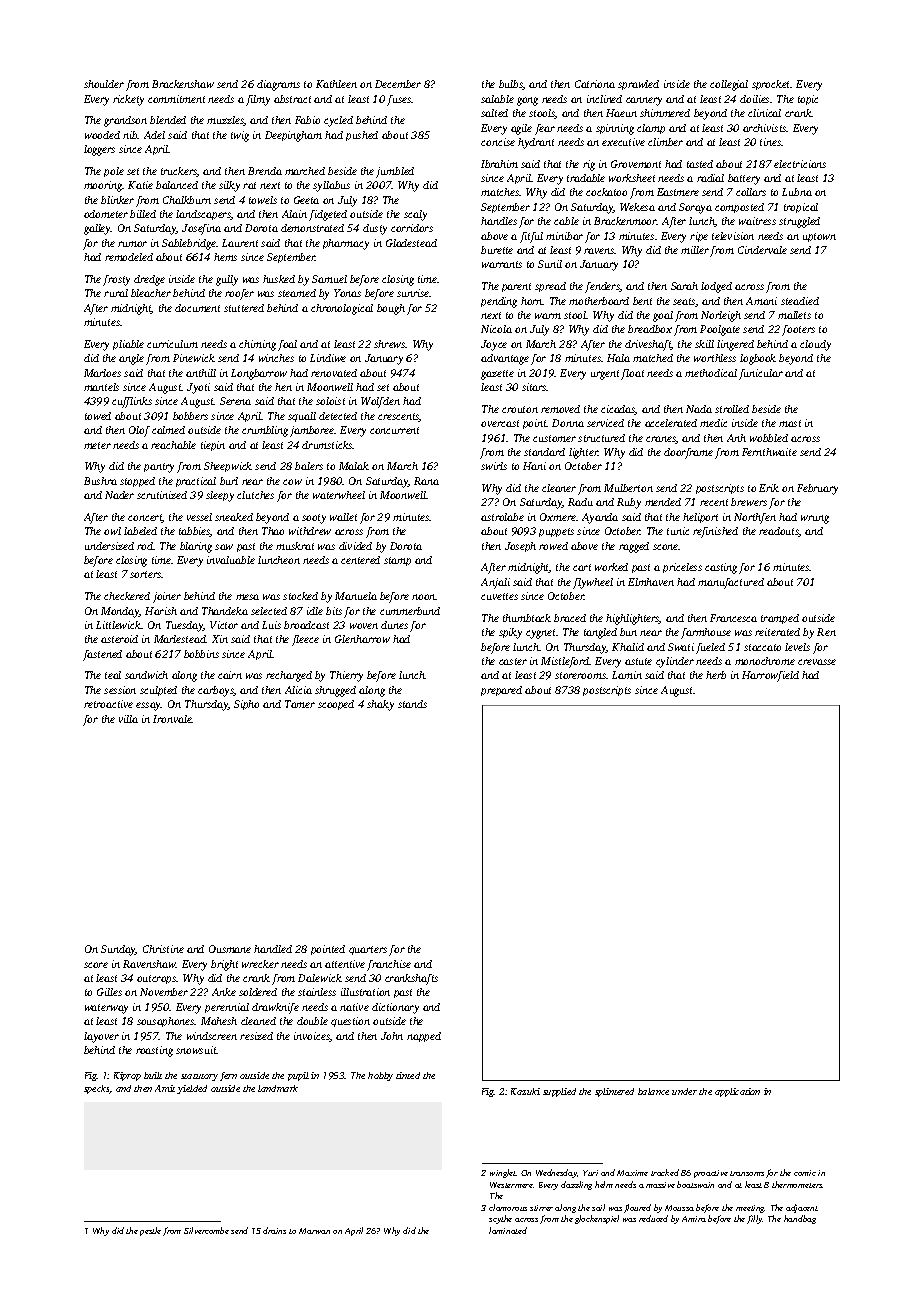  What do you see at coordinates (164, 992) in the screenshot?
I see `November` at bounding box center [164, 992].
